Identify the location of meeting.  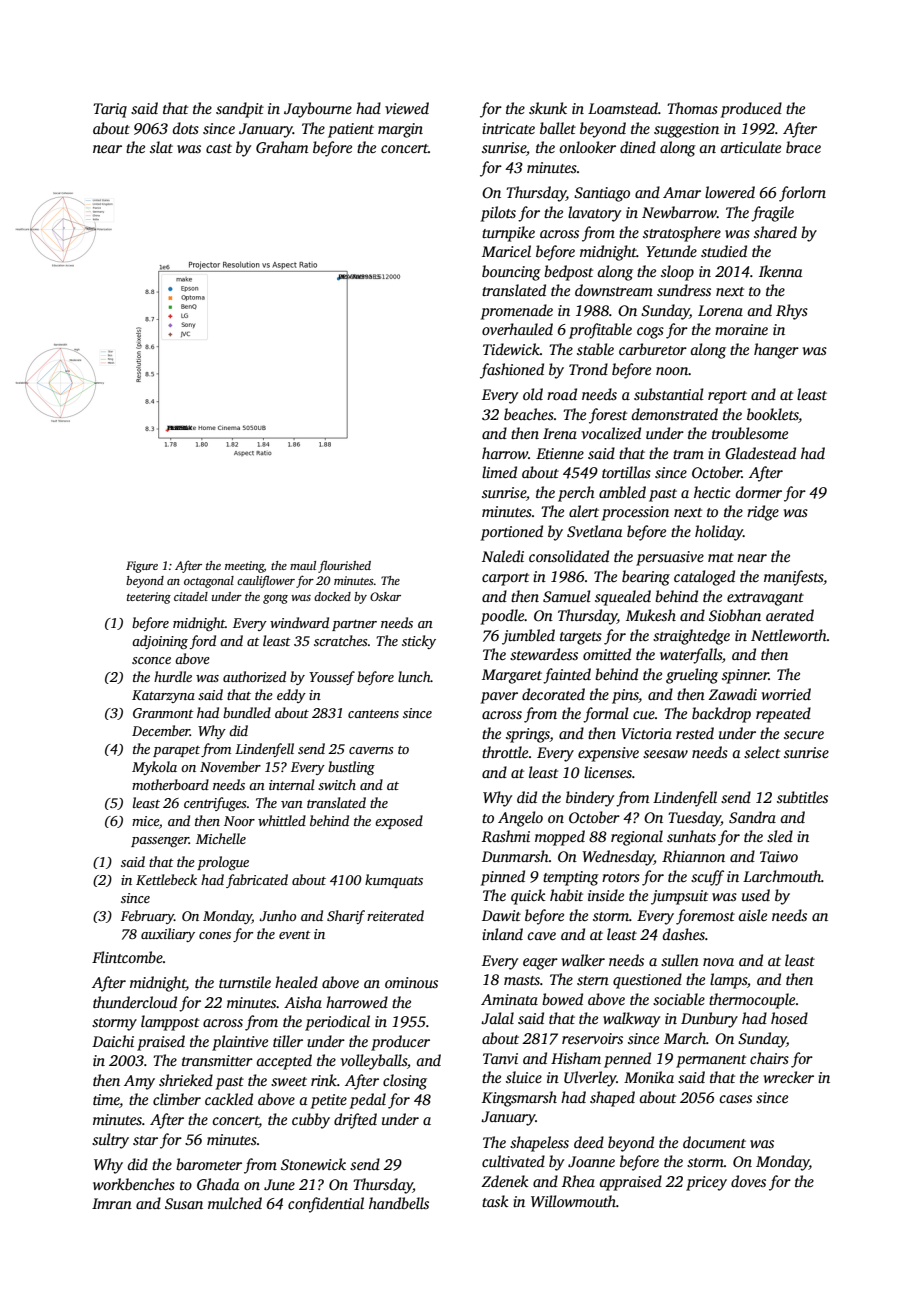
(244, 567).
